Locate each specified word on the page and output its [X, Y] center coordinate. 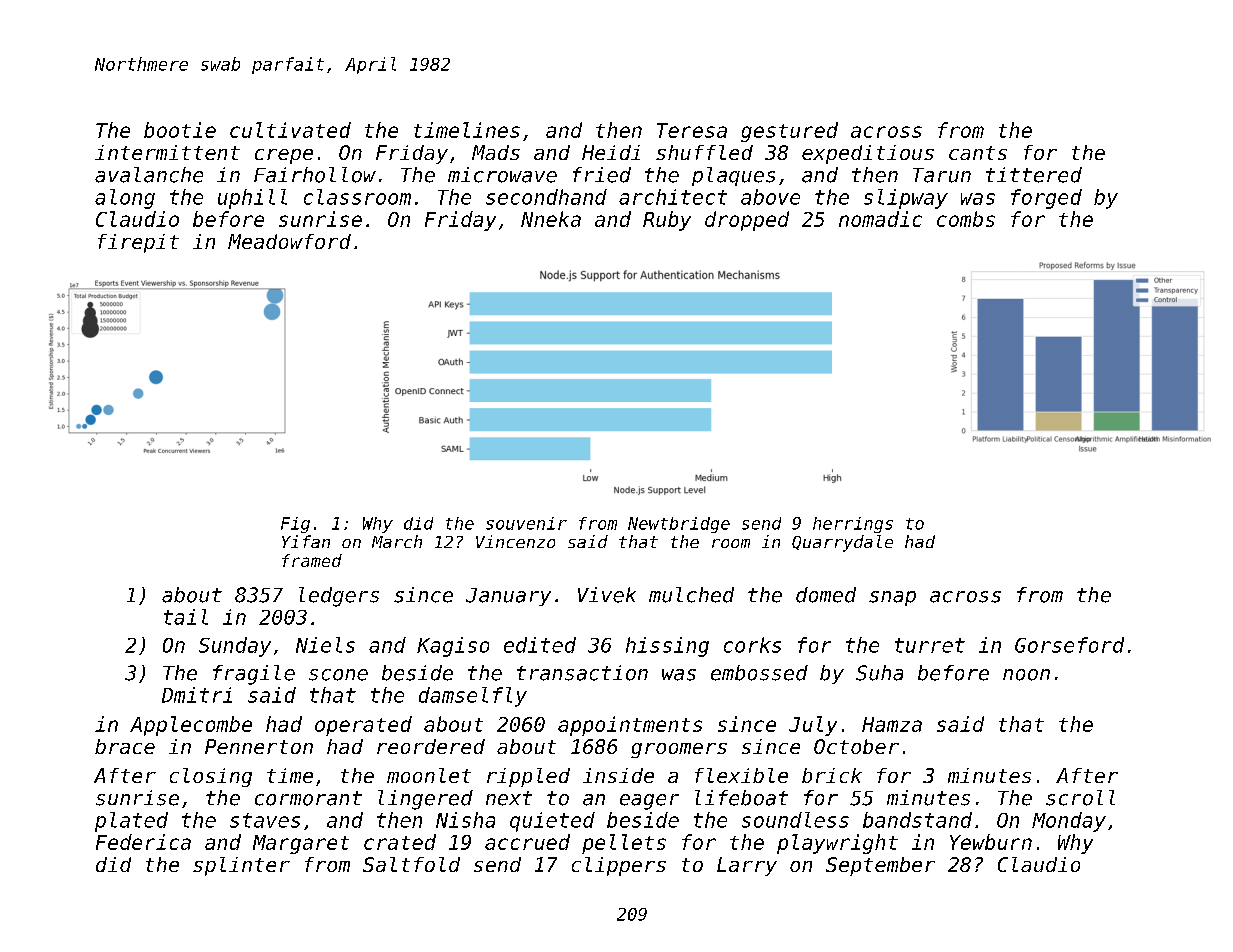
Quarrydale [842, 543]
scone [338, 675]
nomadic [880, 219]
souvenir [526, 523]
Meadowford [289, 241]
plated [131, 822]
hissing [667, 647]
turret [930, 645]
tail [186, 617]
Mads [496, 152]
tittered [1034, 175]
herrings [853, 525]
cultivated [290, 130]
